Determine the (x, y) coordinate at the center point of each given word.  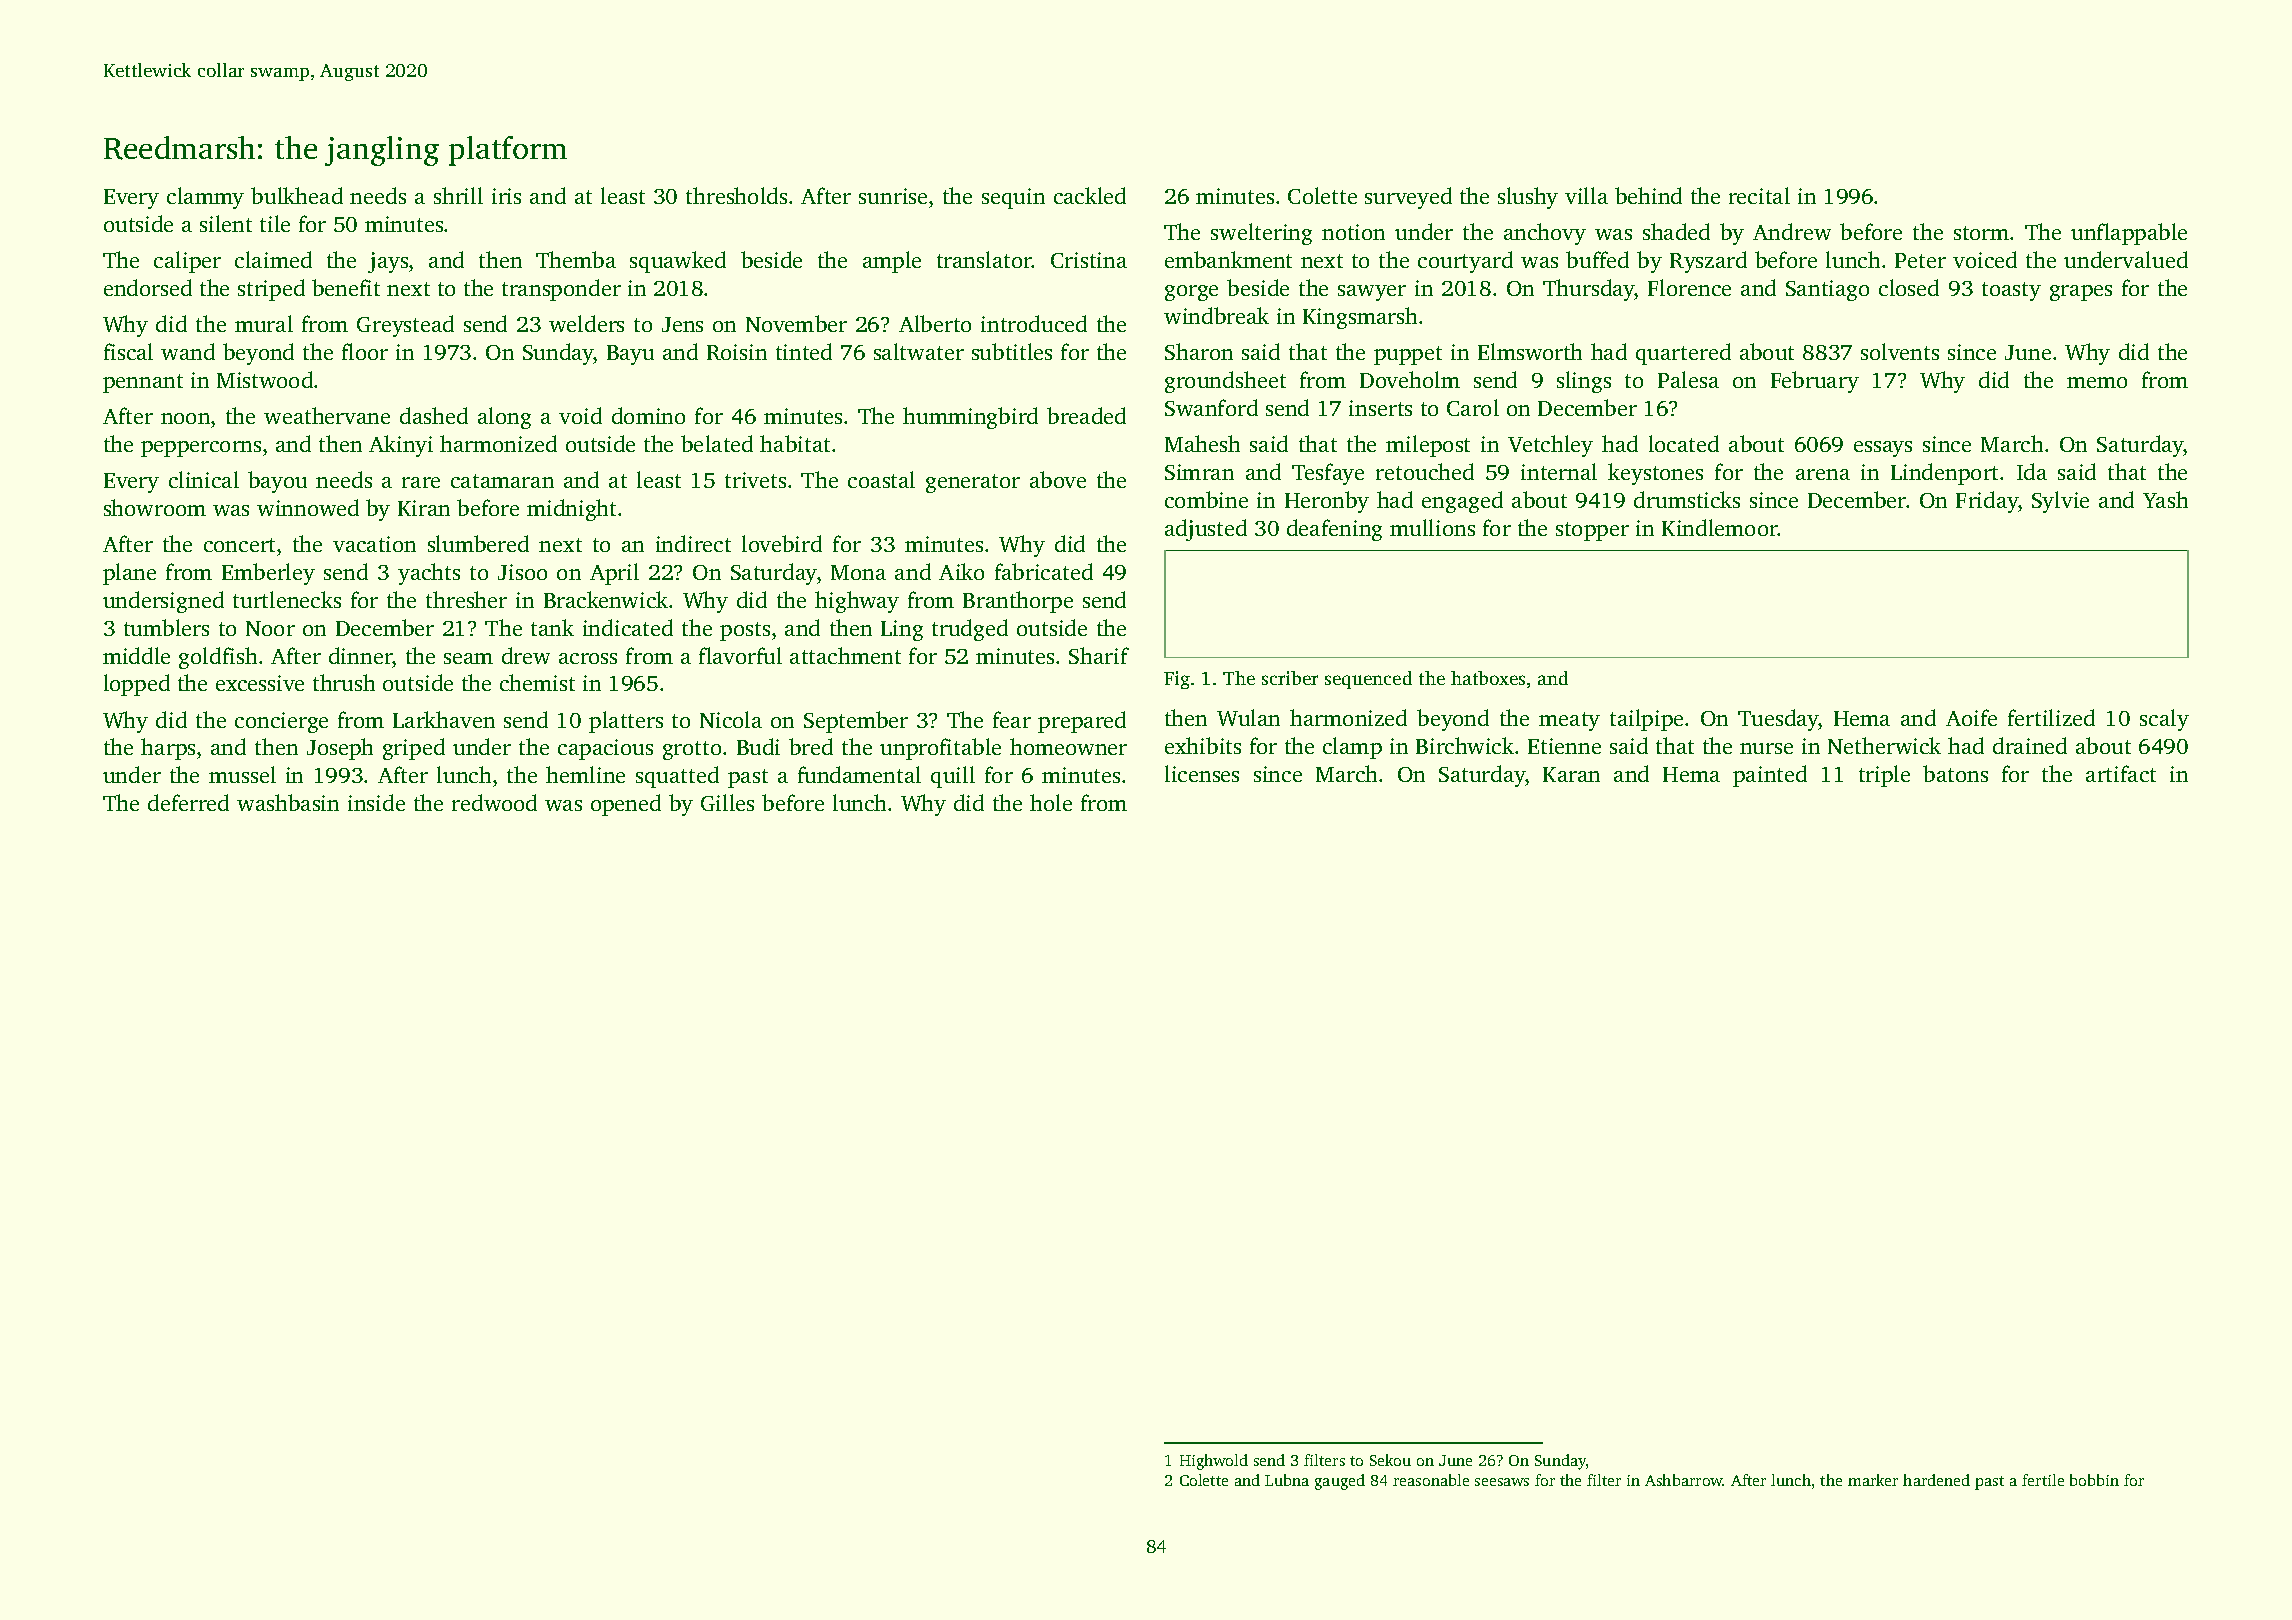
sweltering (1261, 234)
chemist (537, 682)
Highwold (1214, 1462)
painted (1770, 776)
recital (1759, 195)
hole (1051, 802)
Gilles (727, 802)
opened (626, 805)
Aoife (1971, 717)
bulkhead (297, 195)
